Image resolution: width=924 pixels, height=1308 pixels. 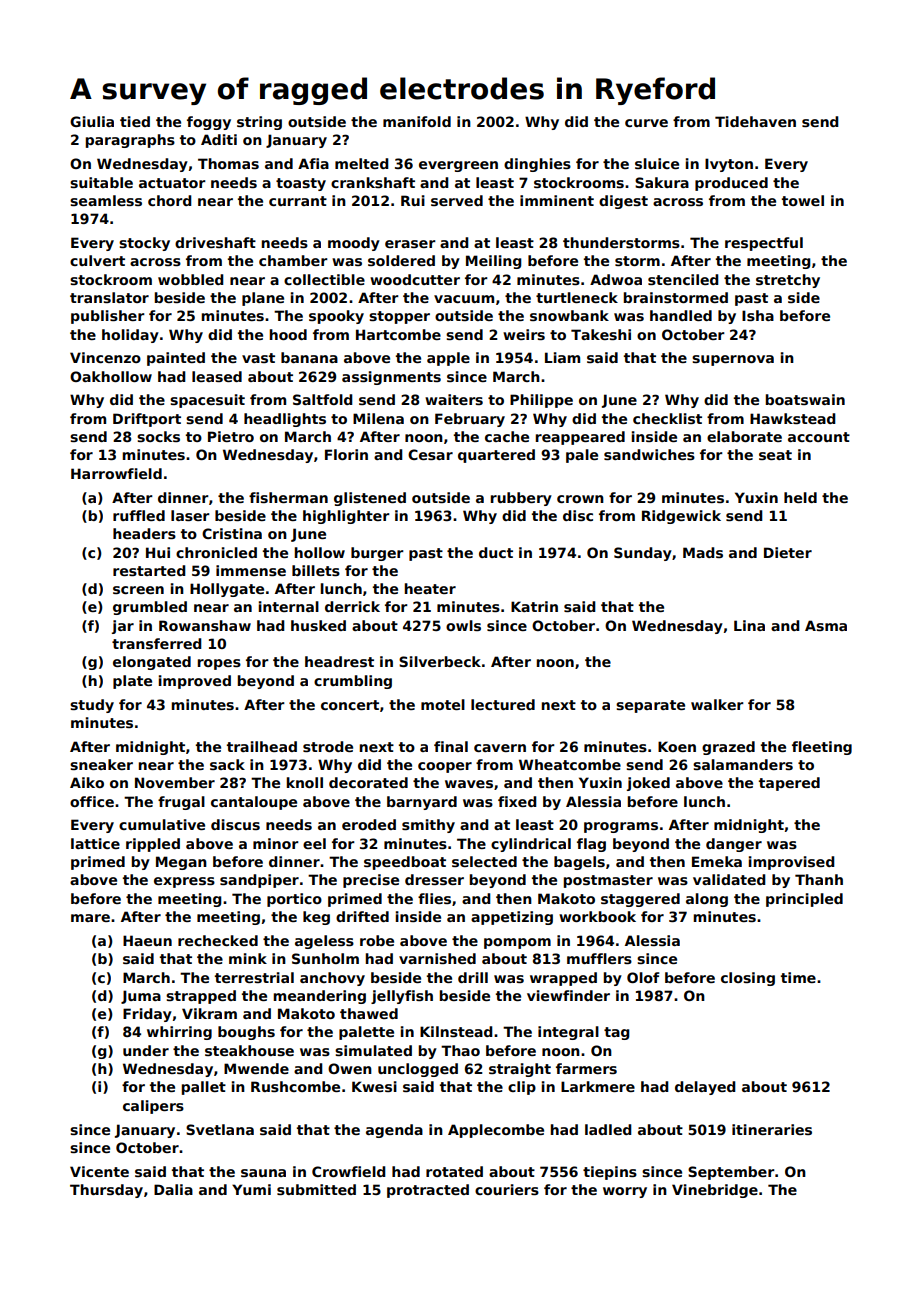 What do you see at coordinates (203, 1088) in the screenshot?
I see `pallet` at bounding box center [203, 1088].
